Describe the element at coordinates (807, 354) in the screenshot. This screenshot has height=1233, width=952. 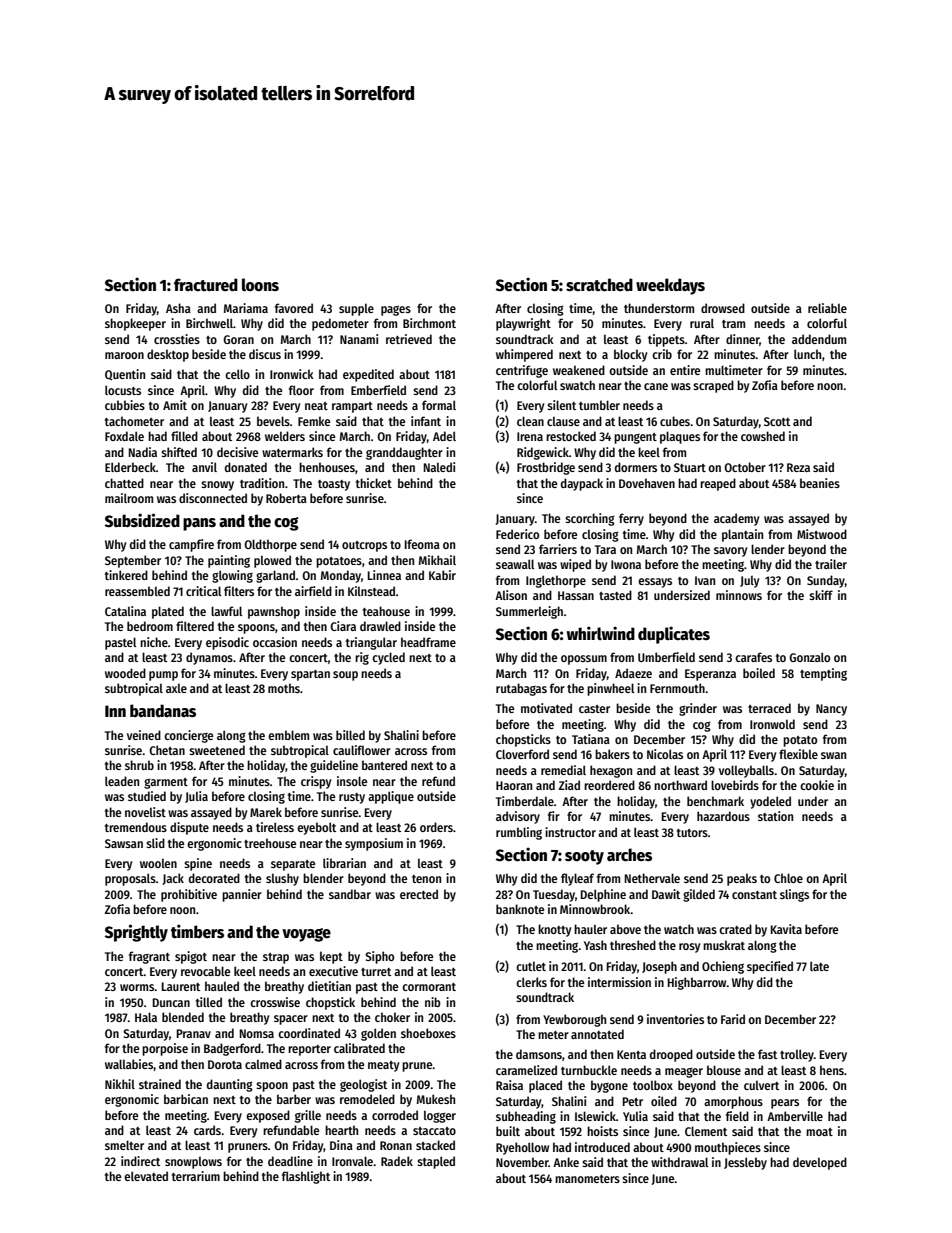
I see `lunch` at that location.
